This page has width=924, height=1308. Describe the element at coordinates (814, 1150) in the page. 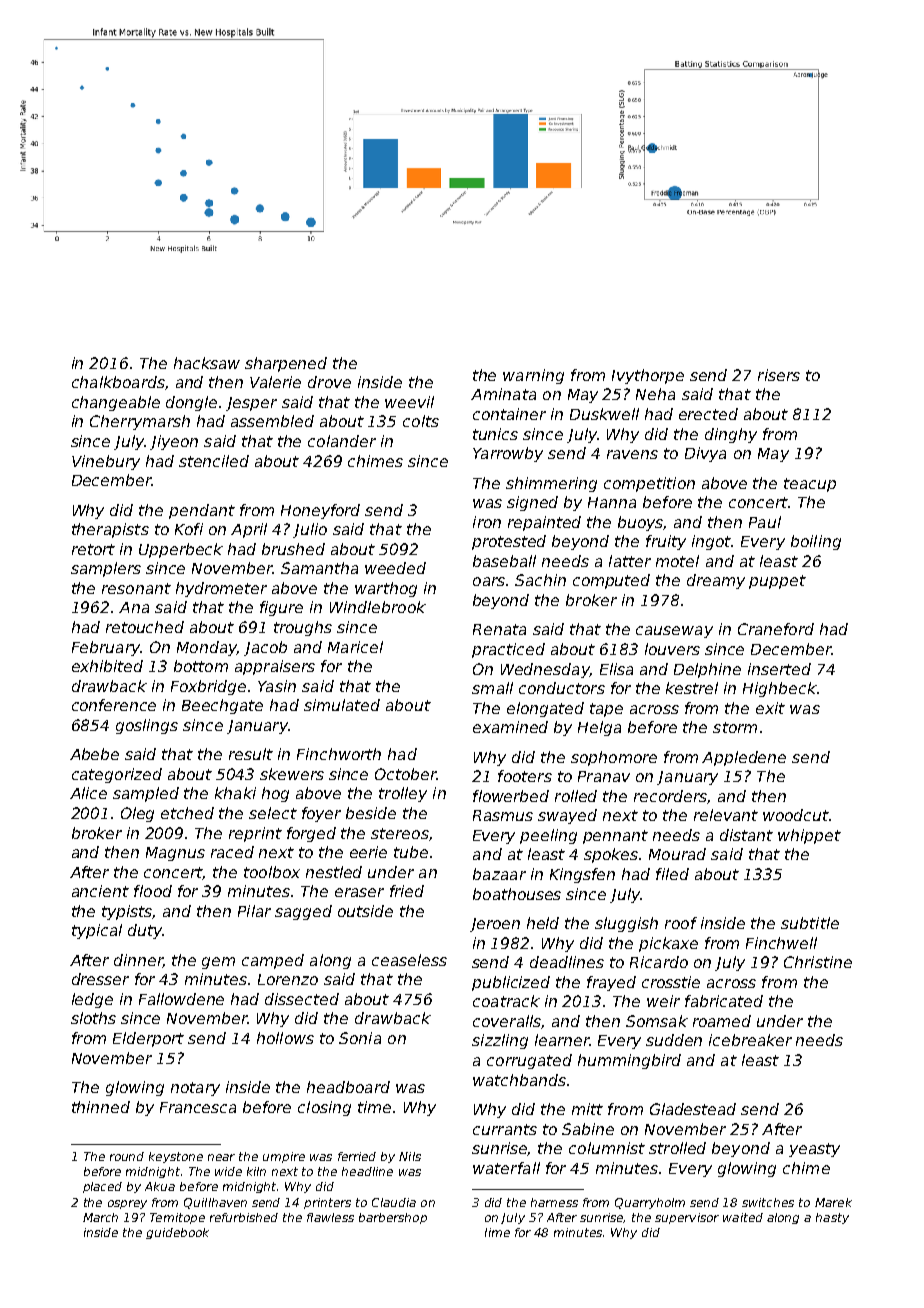

I see `yeasty` at that location.
